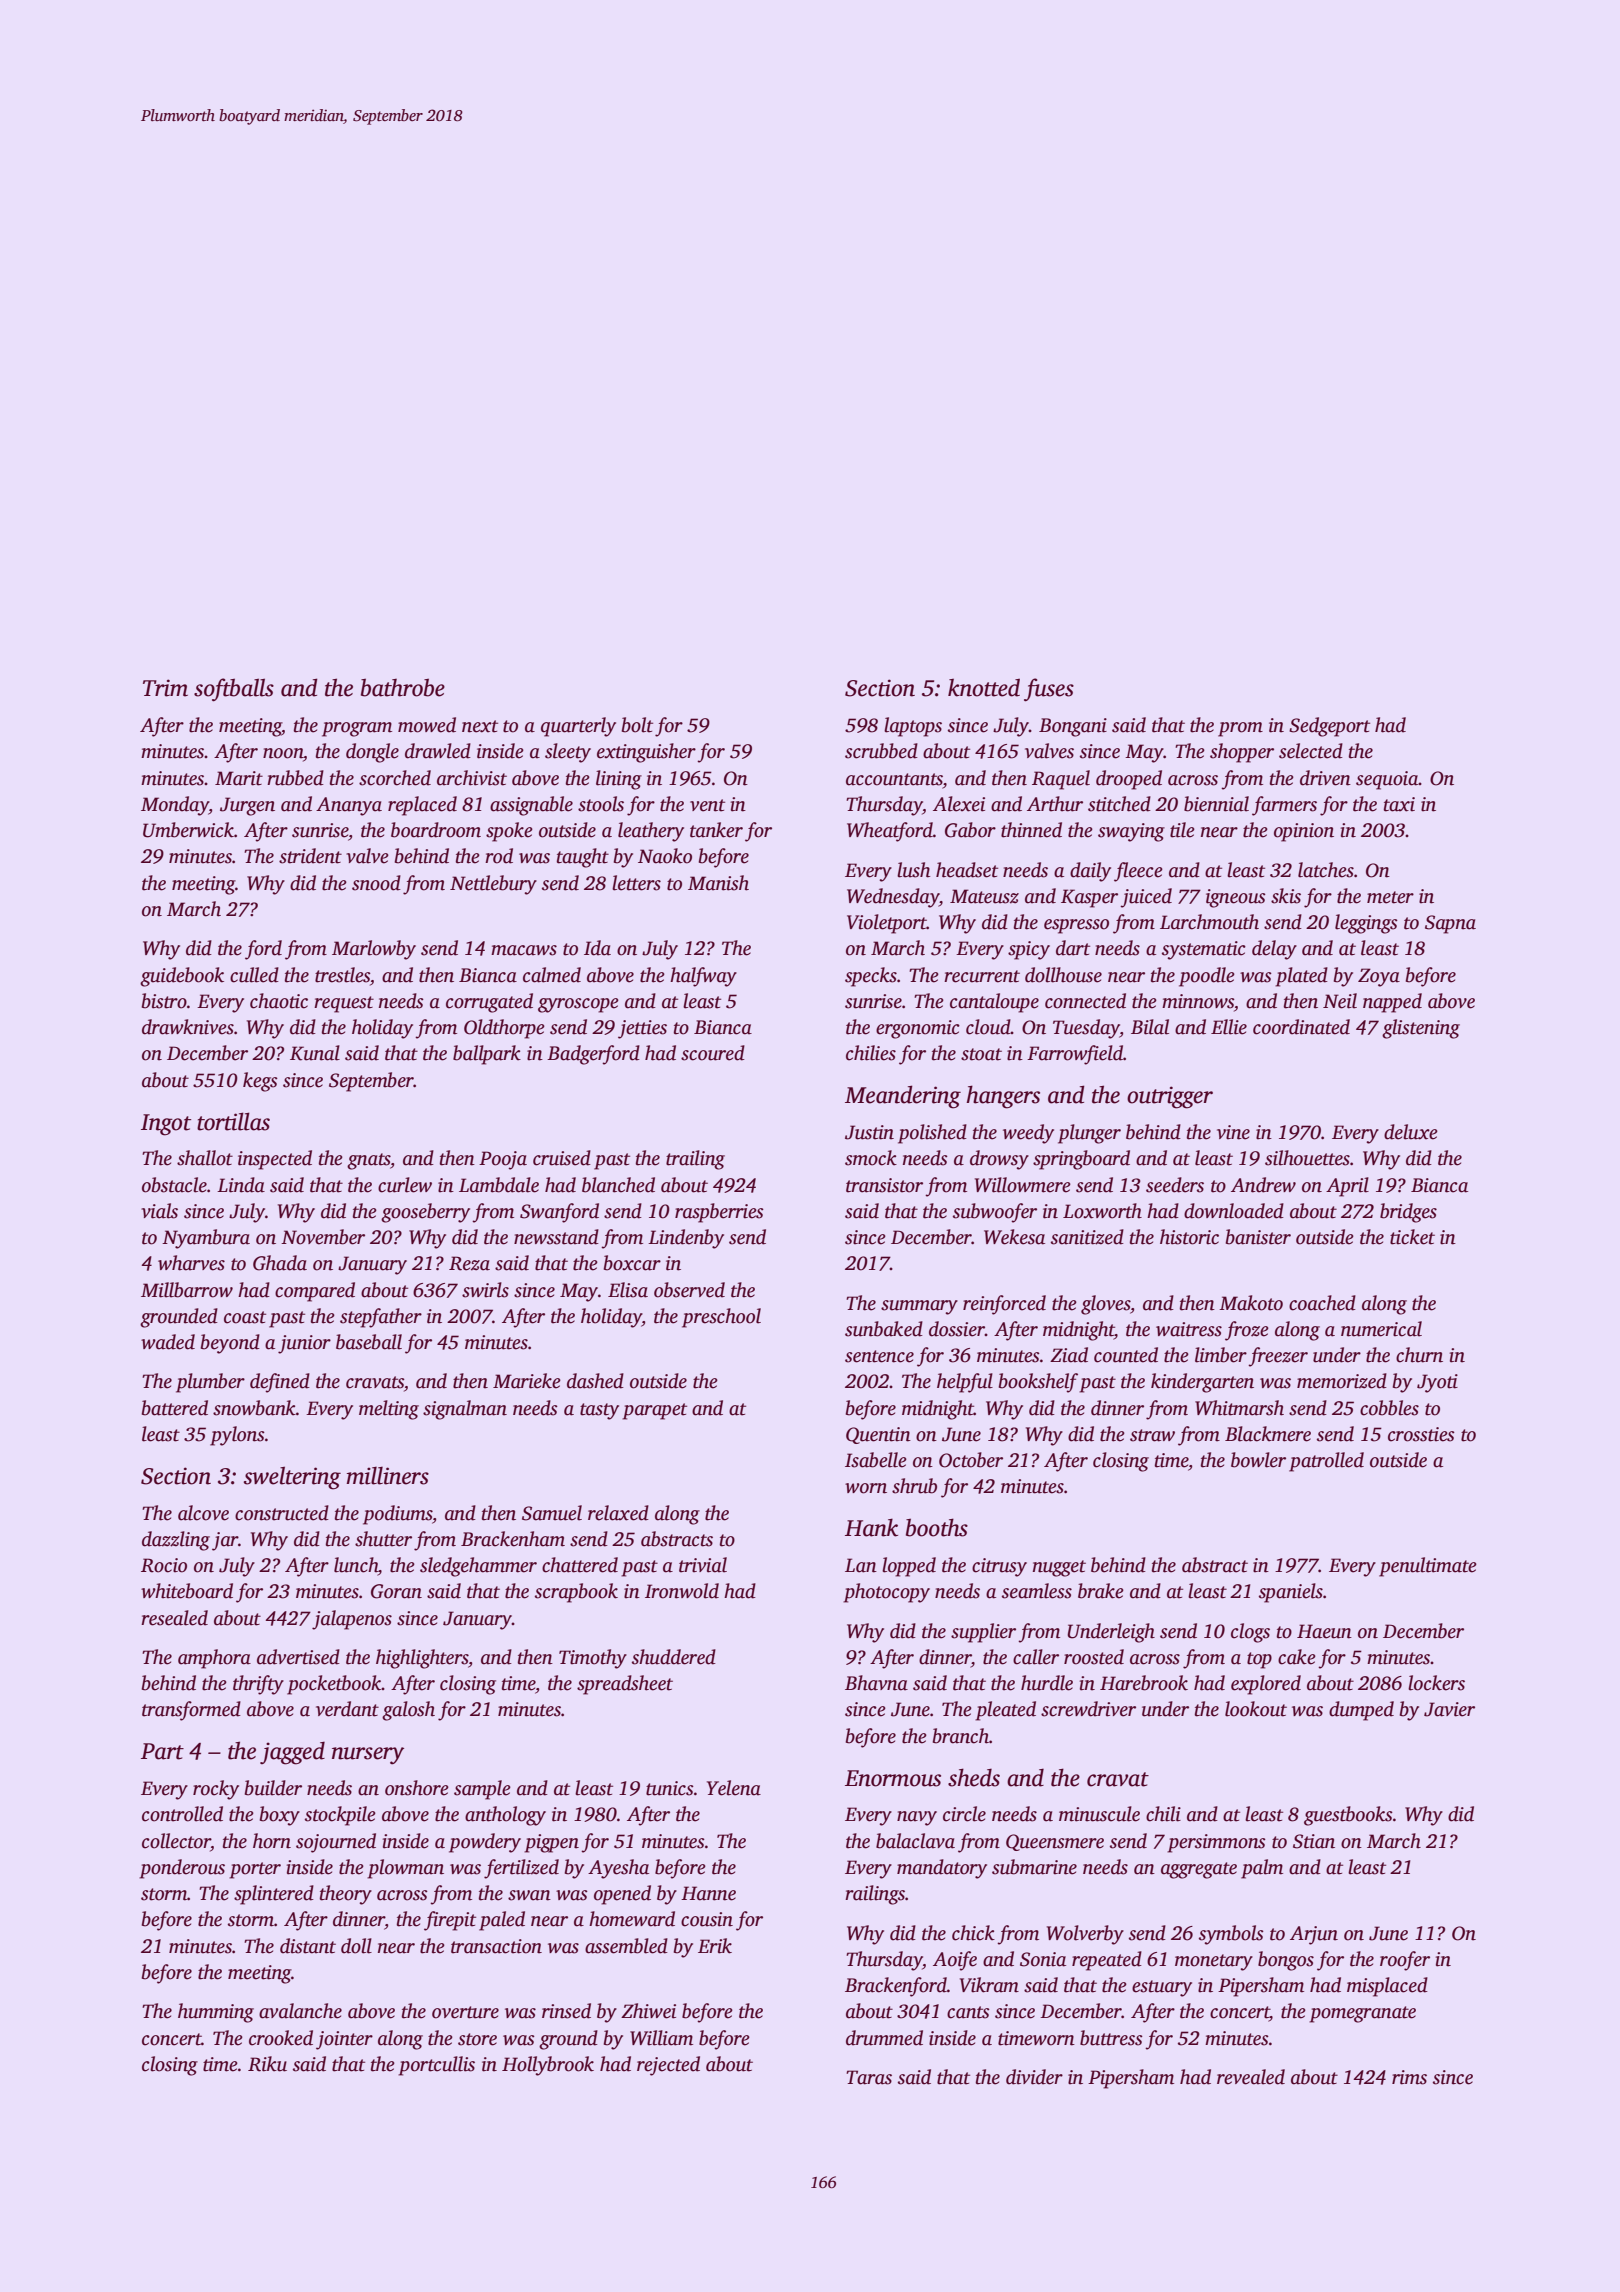 This screenshot has height=2292, width=1620. I want to click on lookout, so click(1256, 1709).
